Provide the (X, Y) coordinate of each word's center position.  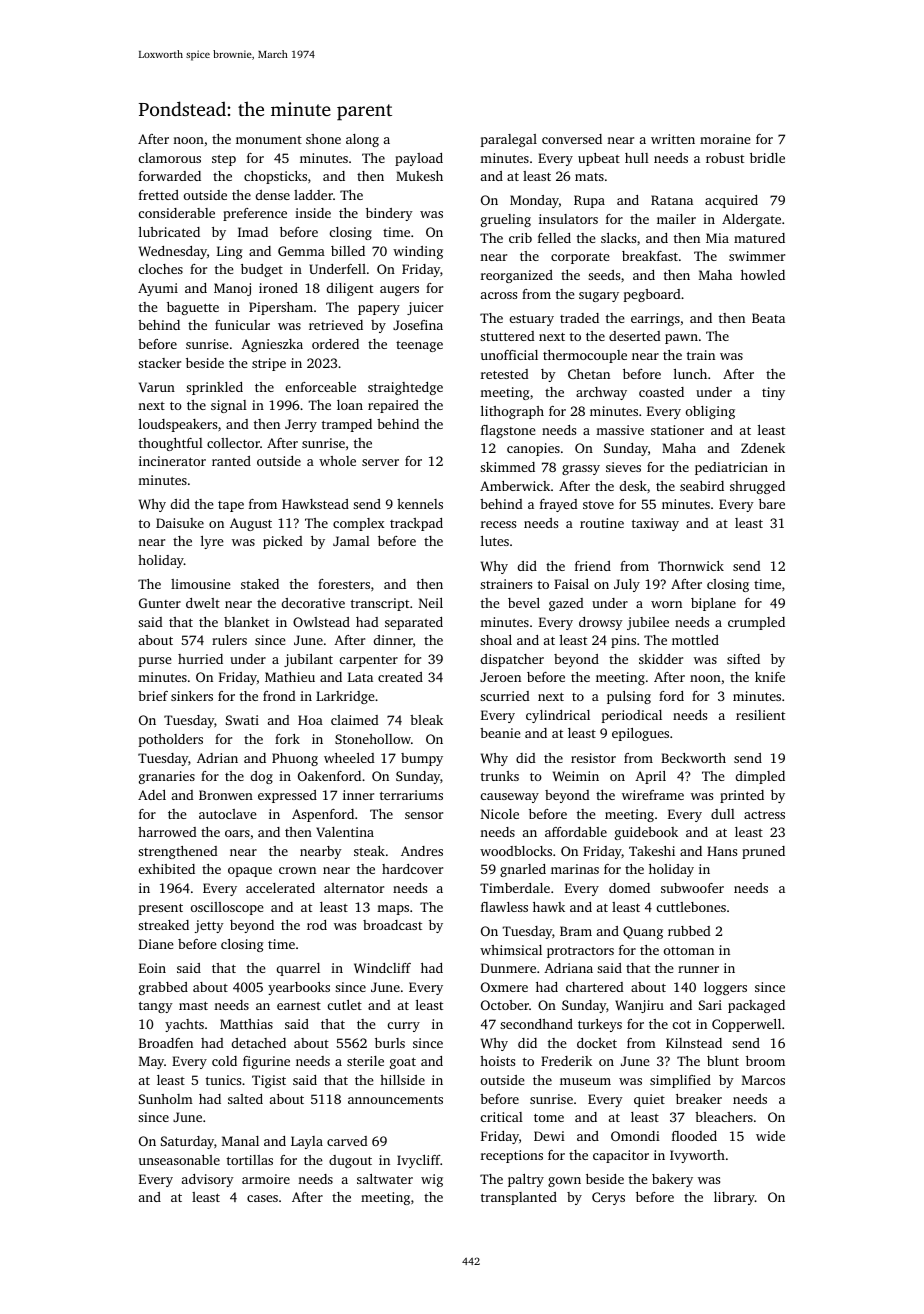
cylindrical (558, 716)
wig (432, 1180)
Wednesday (173, 252)
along (362, 140)
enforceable (321, 387)
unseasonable (179, 1160)
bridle (767, 158)
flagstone (508, 431)
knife (770, 677)
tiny (773, 393)
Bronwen (226, 795)
